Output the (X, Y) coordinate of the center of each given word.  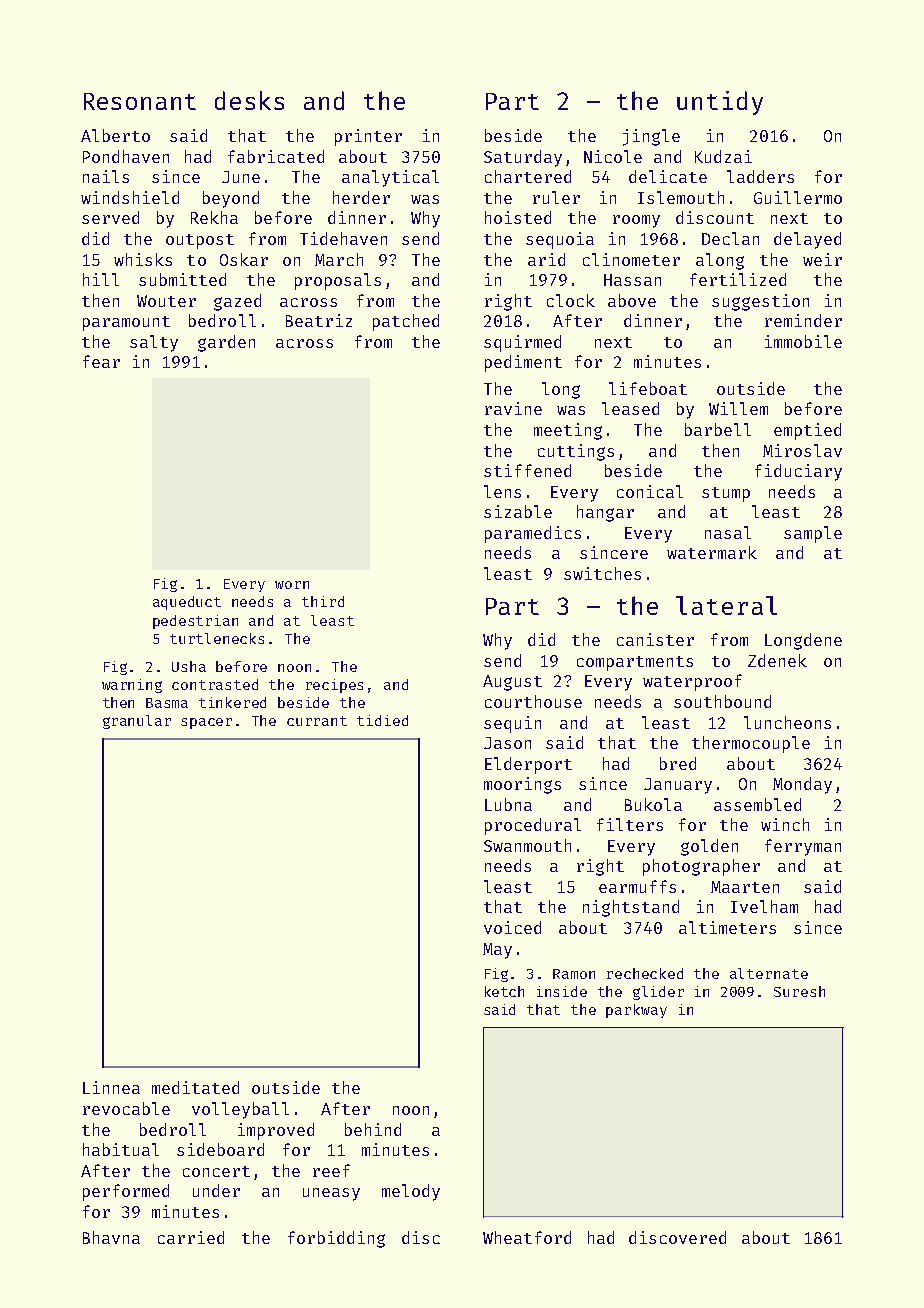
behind (373, 1129)
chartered (528, 176)
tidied (382, 720)
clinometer (631, 259)
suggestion (760, 302)
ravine (513, 408)
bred (678, 763)
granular (137, 722)
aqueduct (187, 603)
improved (276, 1131)
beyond (231, 199)
